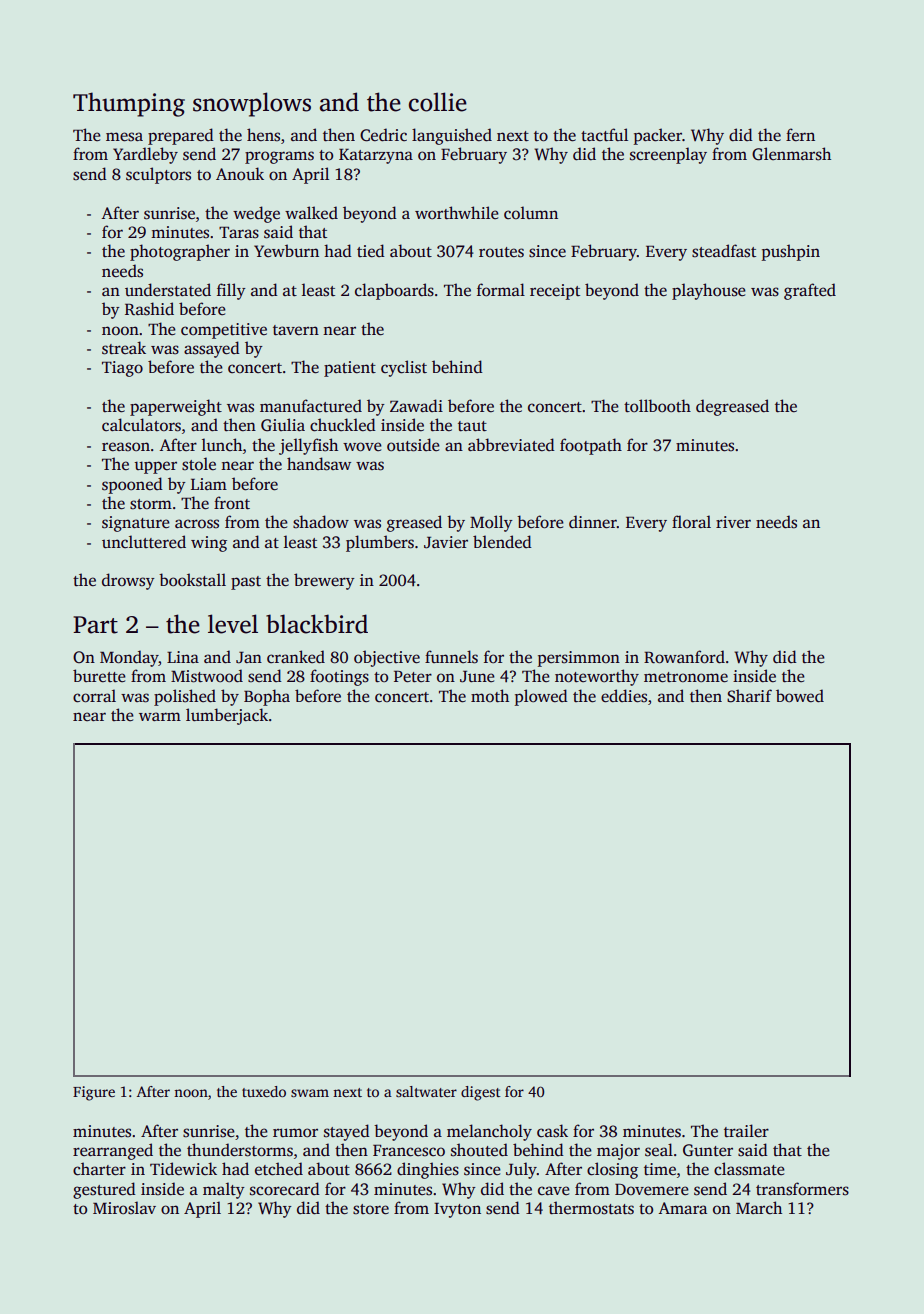 This image has height=1314, width=924. Describe the element at coordinates (438, 102) in the image. I see `collie` at that location.
